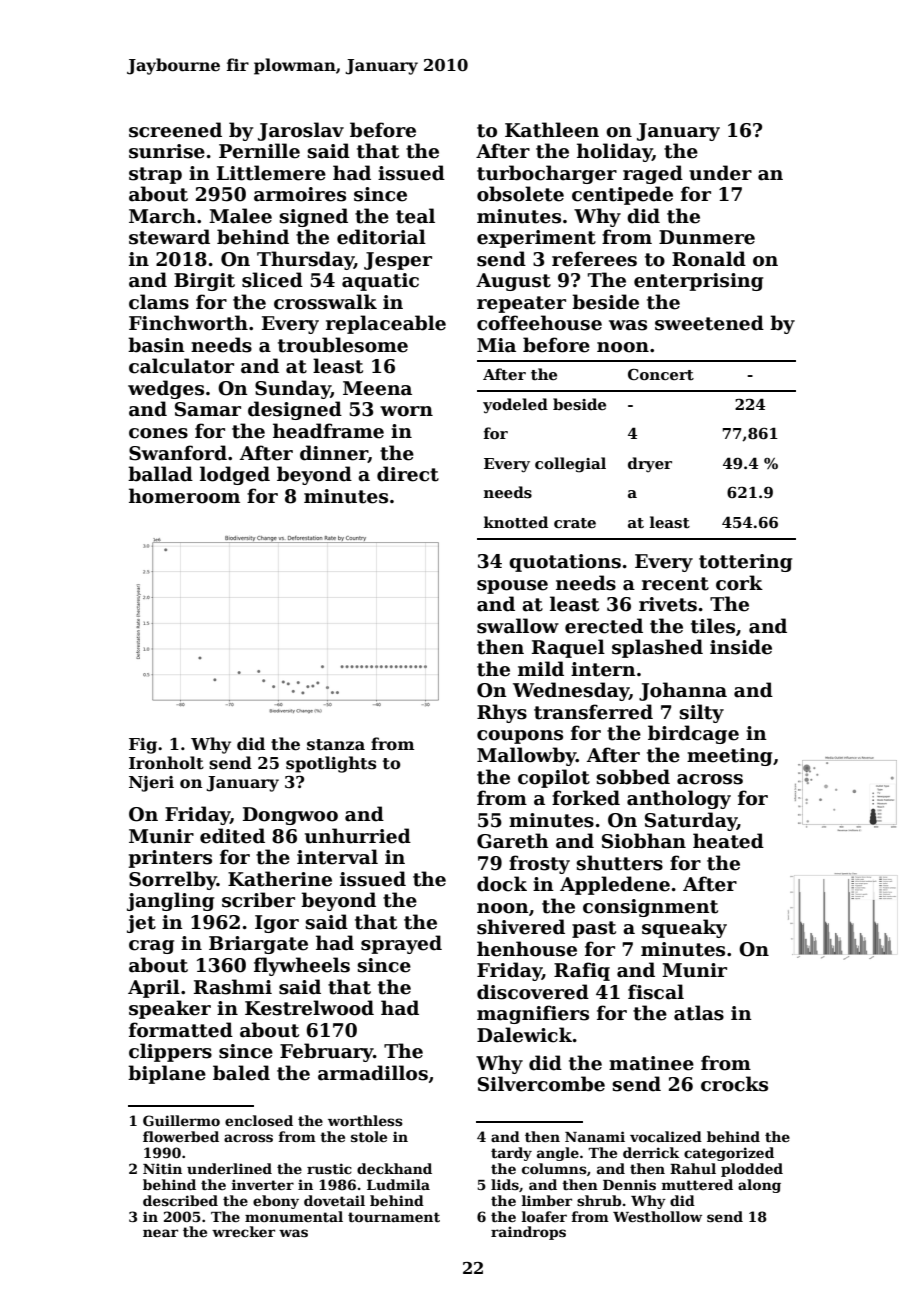  What do you see at coordinates (184, 496) in the screenshot?
I see `homeroom` at bounding box center [184, 496].
